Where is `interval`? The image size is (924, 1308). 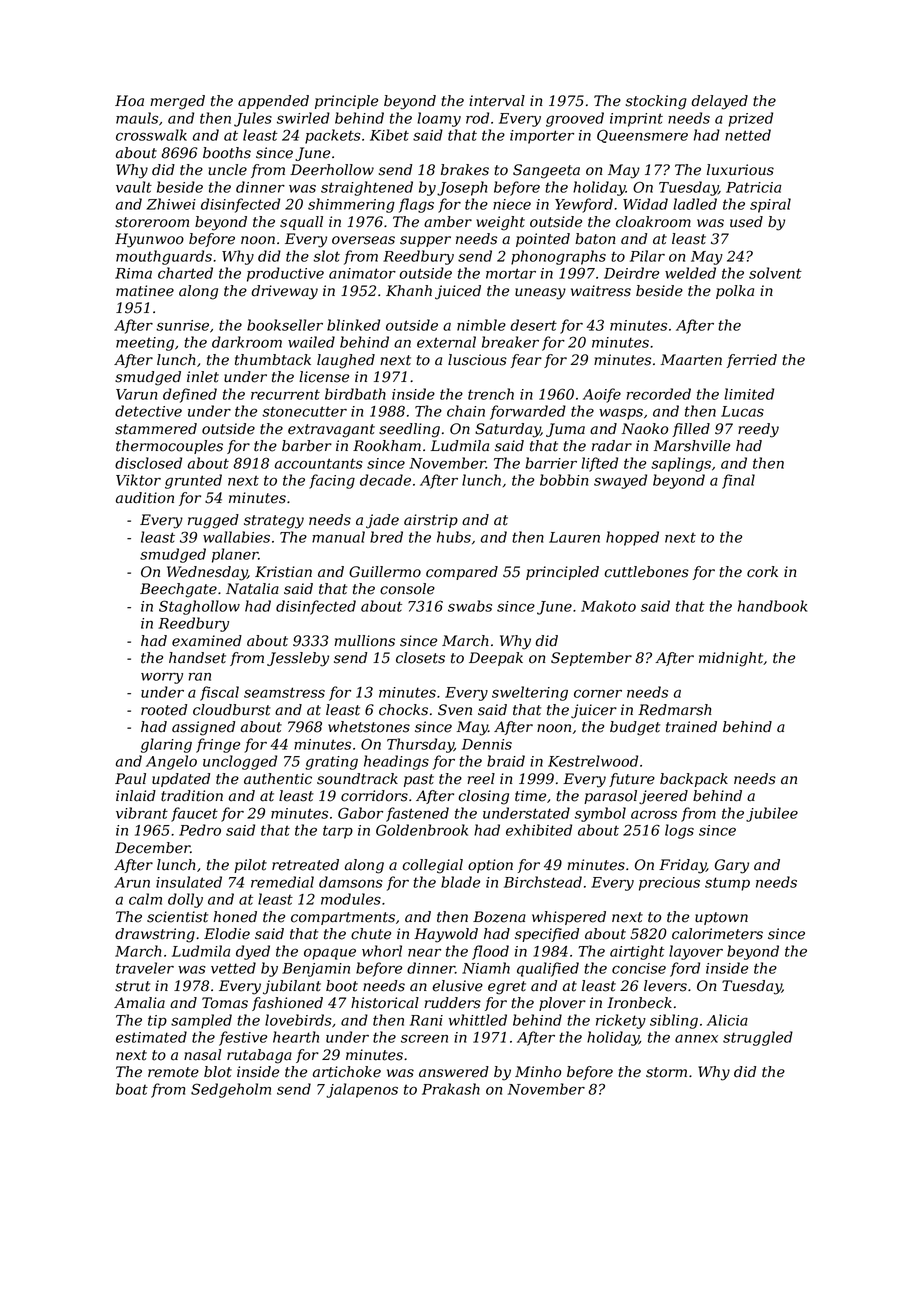
interval is located at coordinates (497, 101).
